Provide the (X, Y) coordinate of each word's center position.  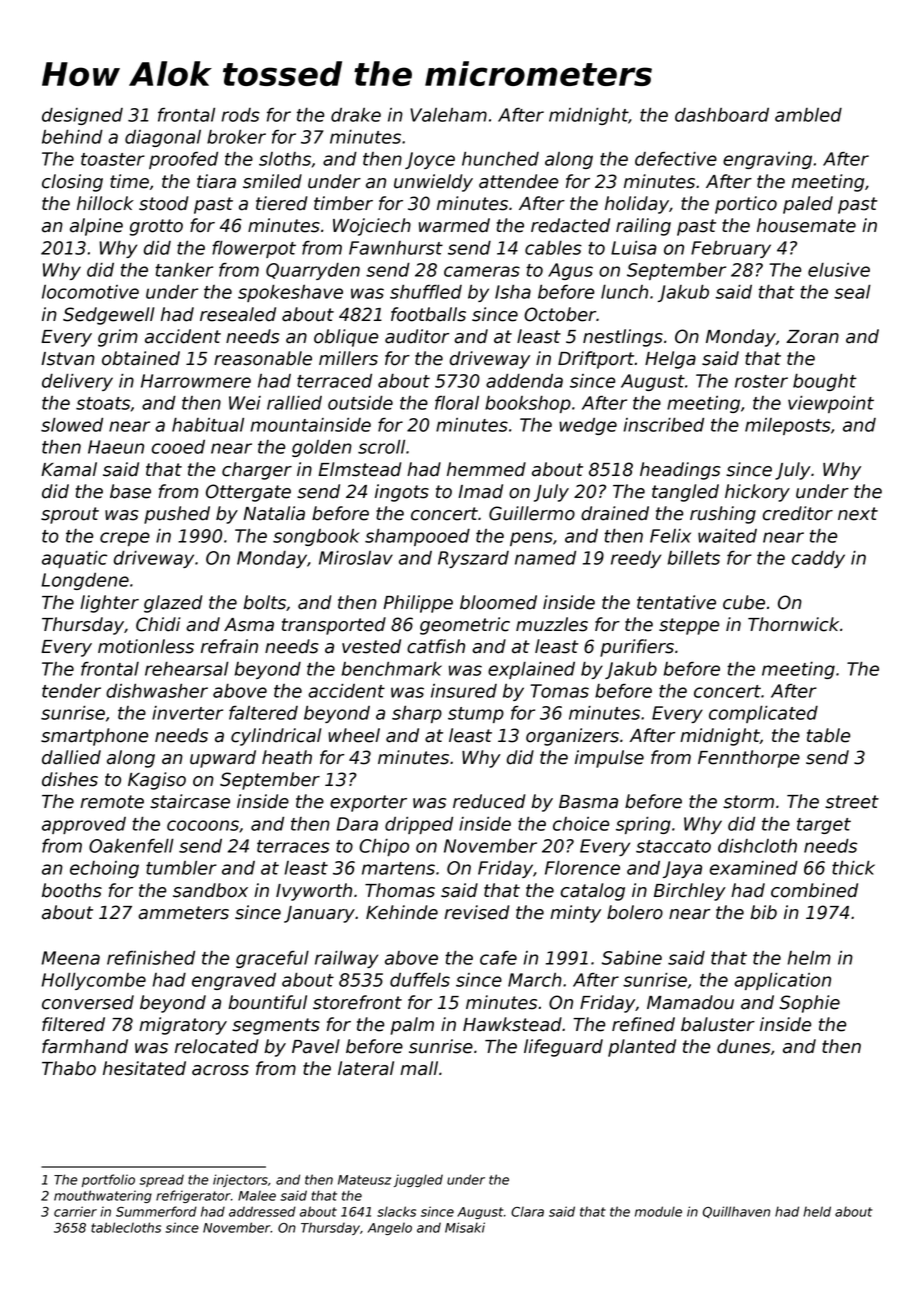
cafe (498, 958)
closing (72, 183)
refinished (151, 958)
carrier (75, 1211)
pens (531, 539)
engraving (767, 160)
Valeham (448, 115)
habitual (208, 425)
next (858, 514)
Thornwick (793, 624)
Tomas (559, 691)
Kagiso (157, 781)
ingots (402, 493)
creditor (798, 513)
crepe (125, 539)
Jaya (682, 869)
